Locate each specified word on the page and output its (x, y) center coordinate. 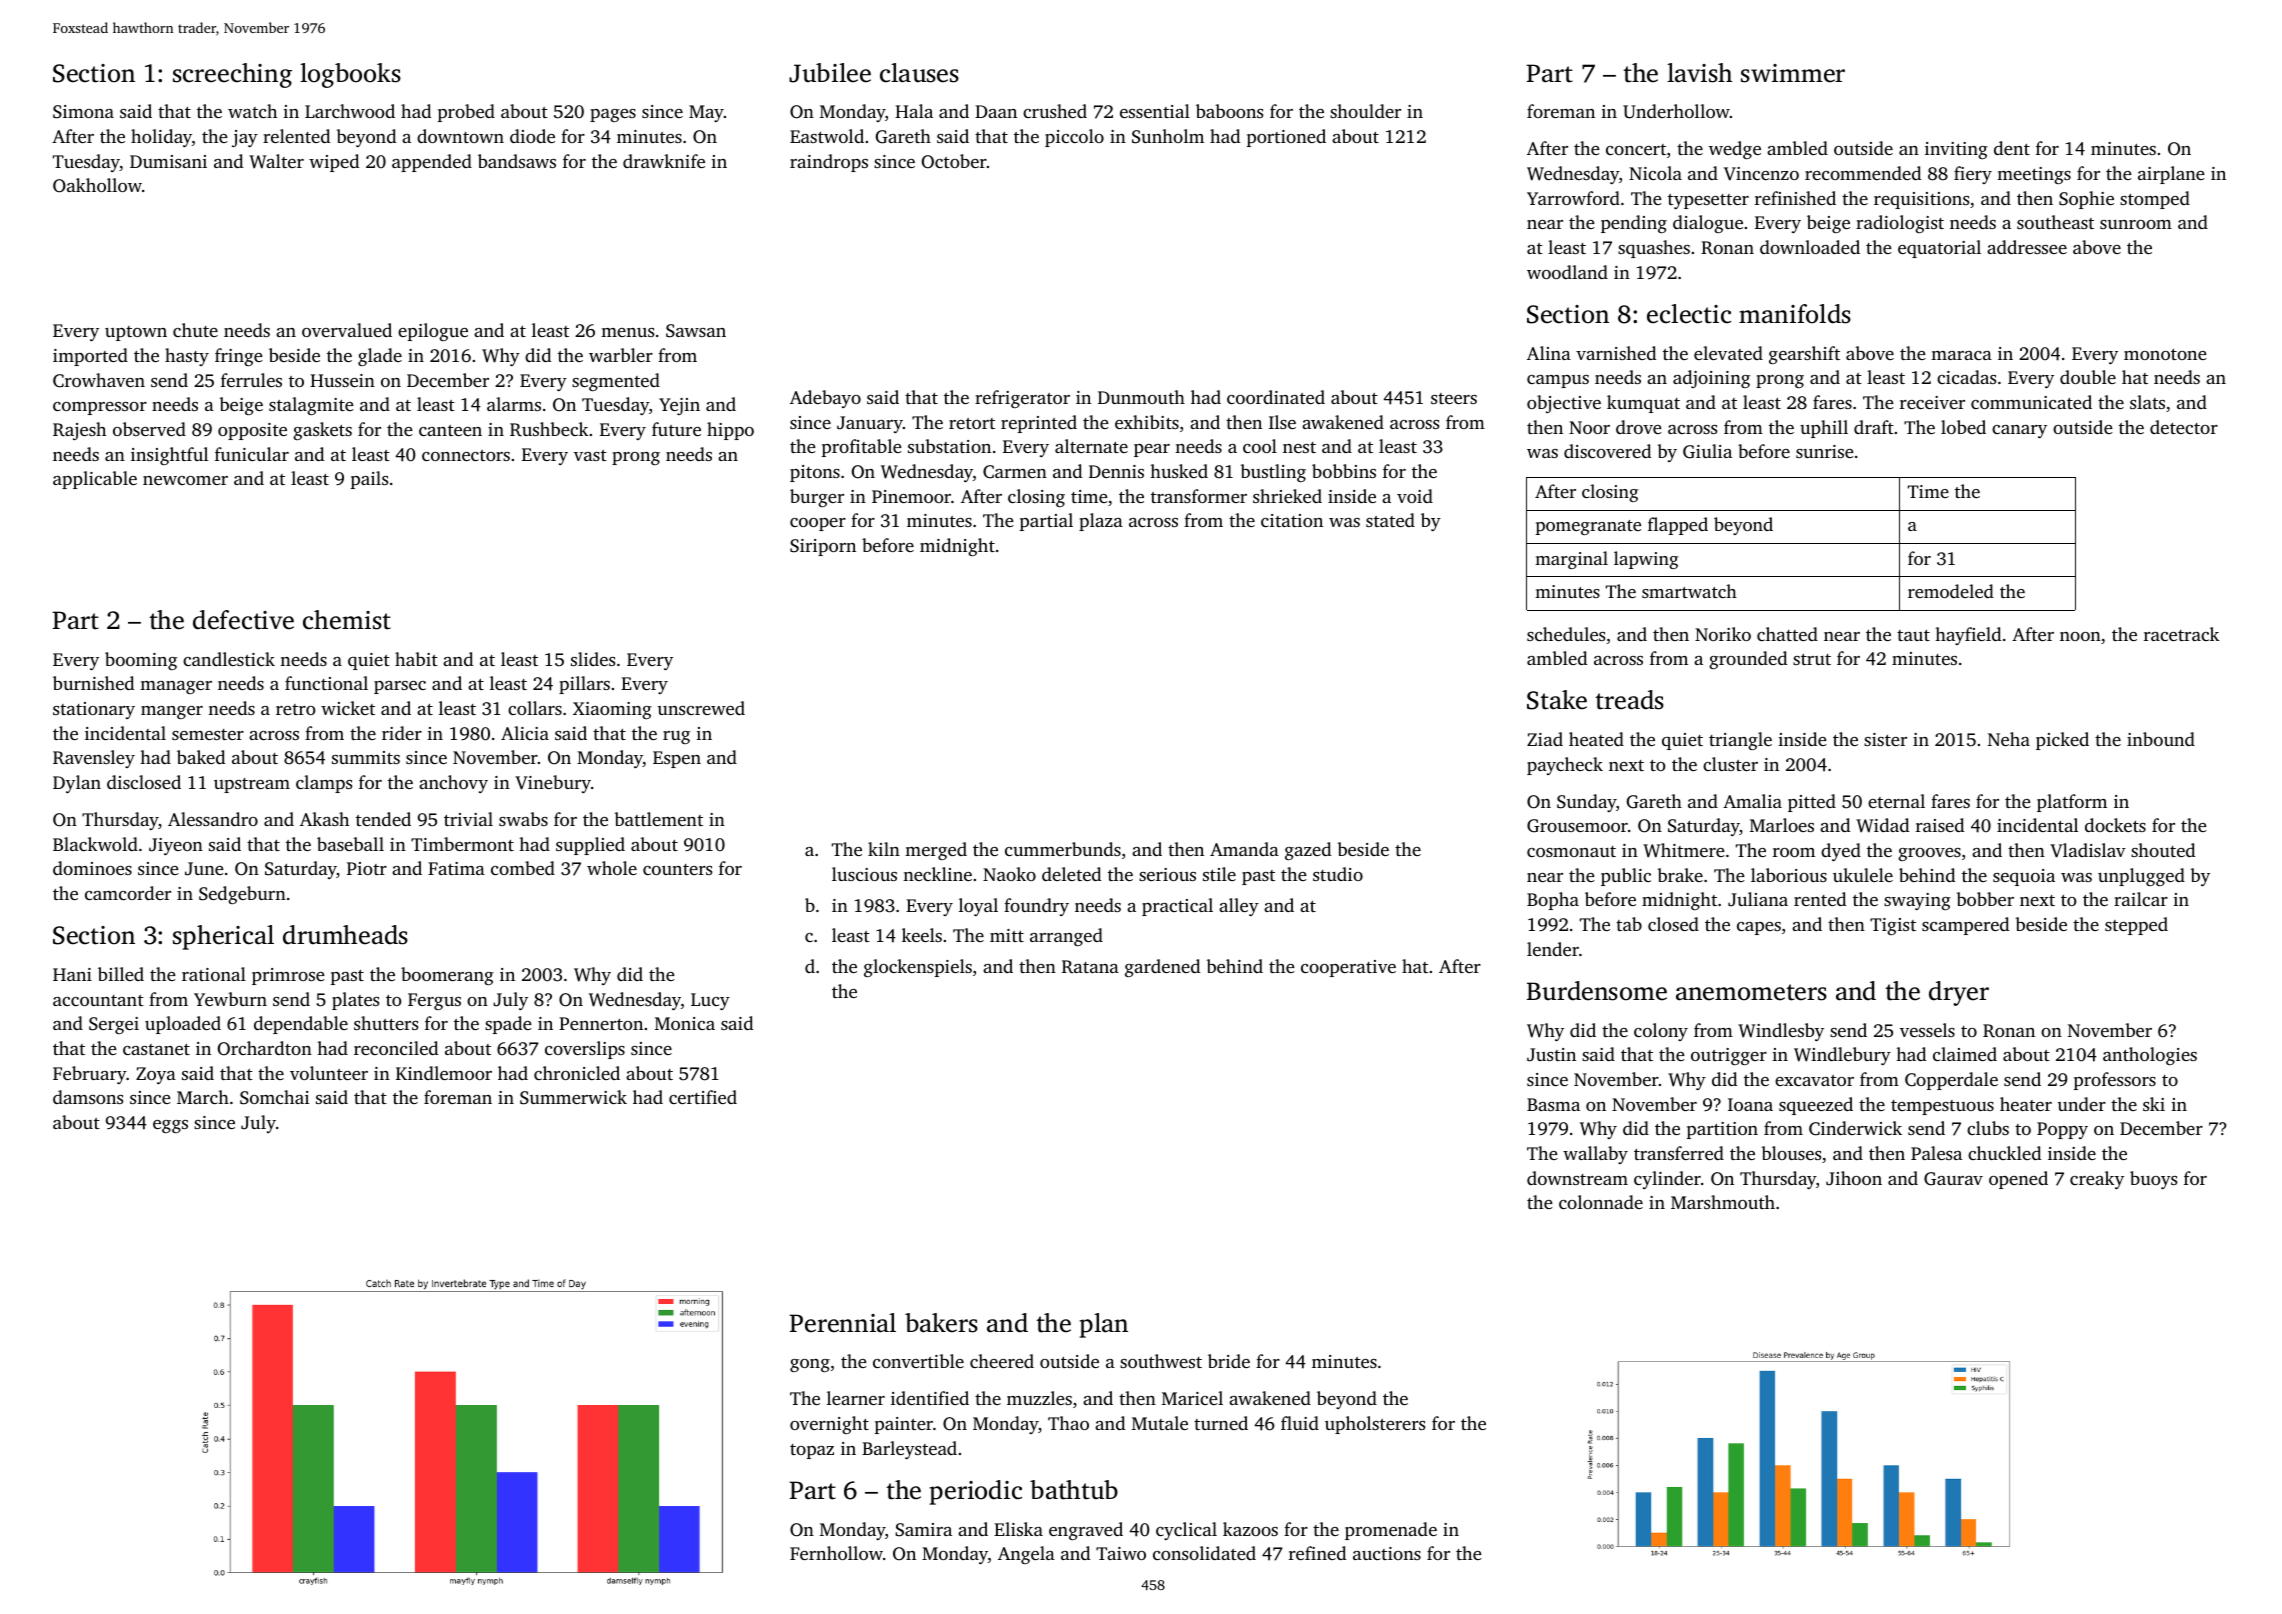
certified (703, 1097)
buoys (2153, 1180)
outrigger (1729, 1056)
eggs (170, 1126)
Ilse (1282, 422)
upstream (252, 785)
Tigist (1893, 926)
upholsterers (1375, 1425)
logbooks (350, 75)
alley (1239, 907)
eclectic (1689, 314)
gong (810, 1365)
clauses (919, 73)
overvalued (347, 330)
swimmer (1793, 73)
